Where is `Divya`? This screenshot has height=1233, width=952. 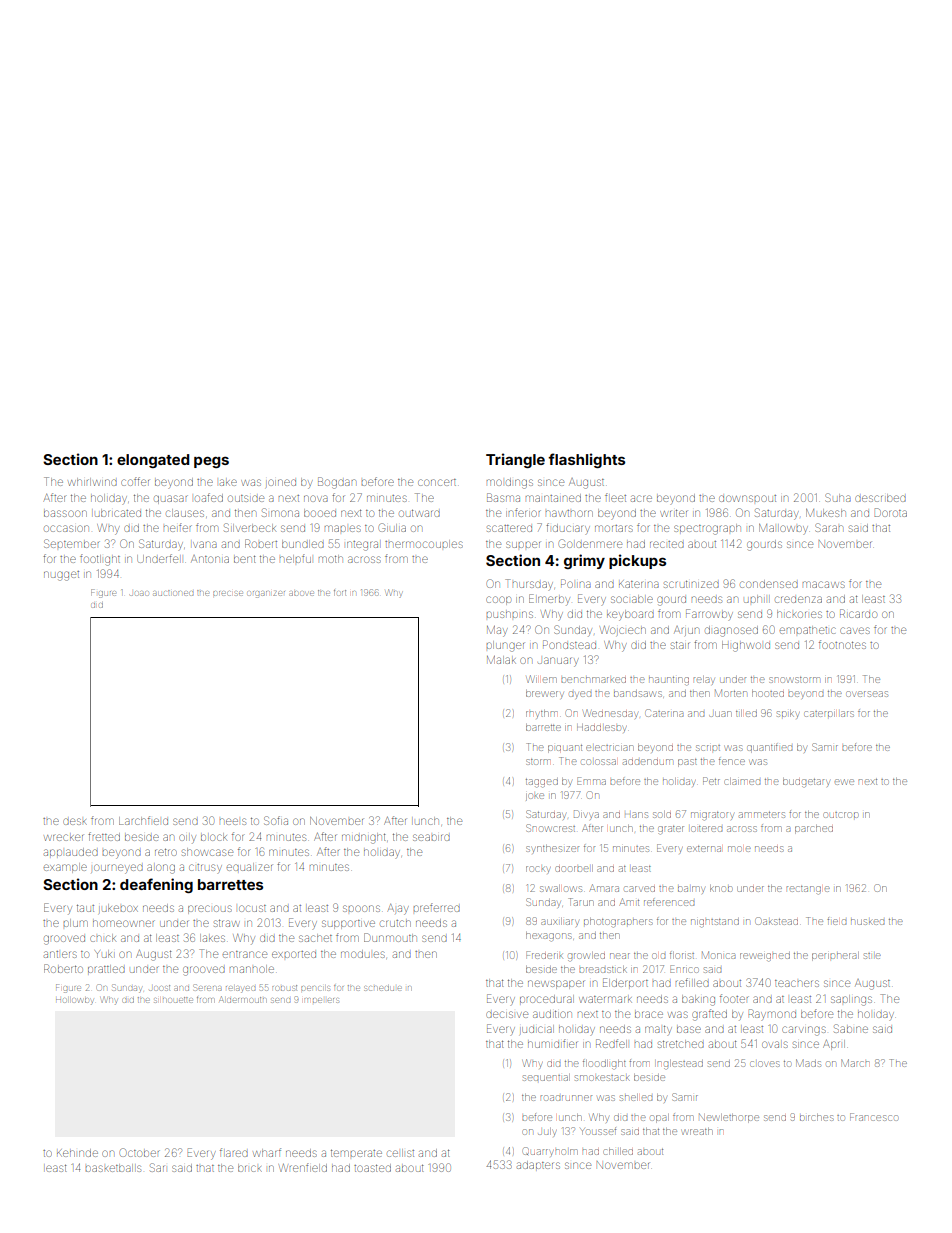
Divya is located at coordinates (586, 815).
